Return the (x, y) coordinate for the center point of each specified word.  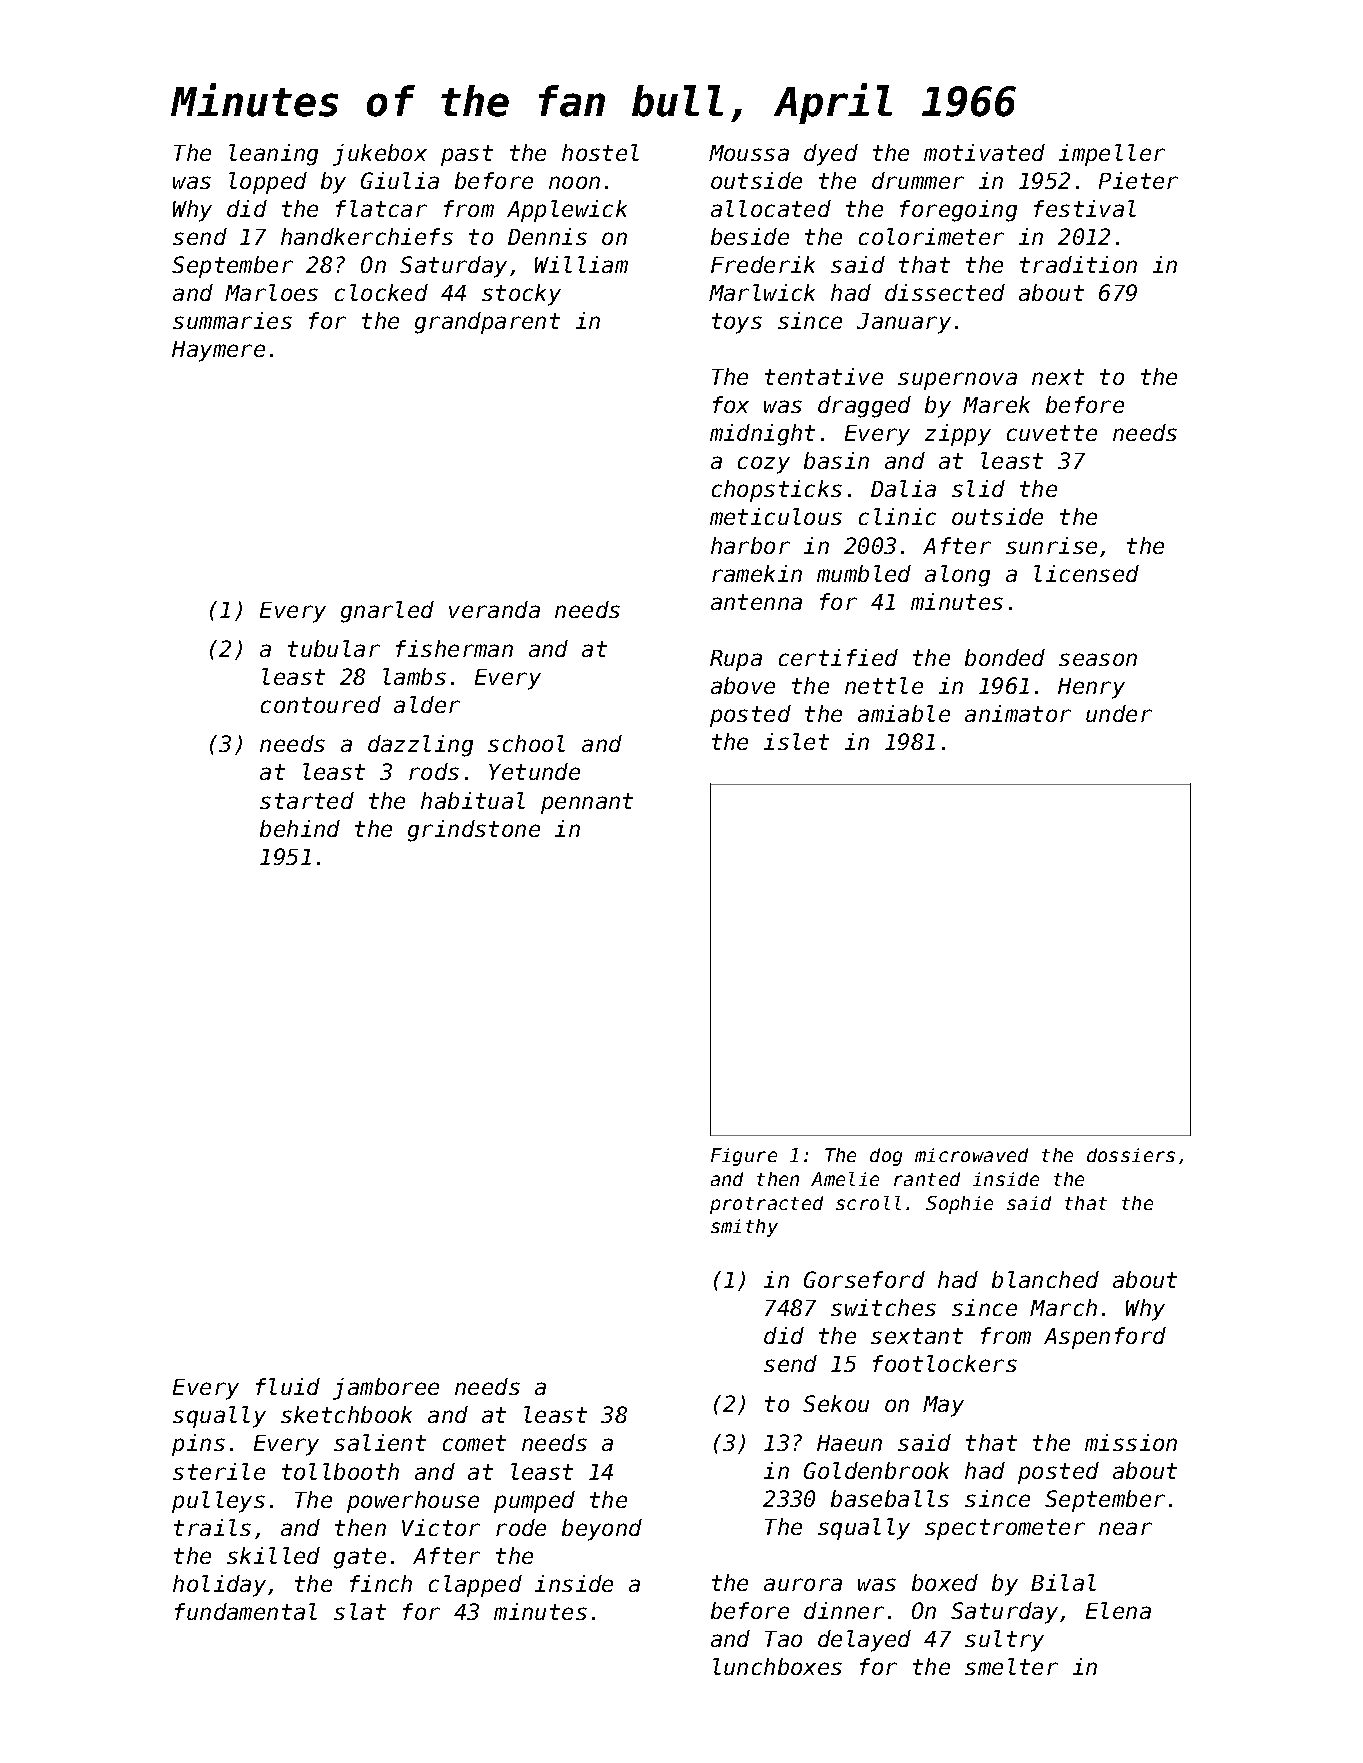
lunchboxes (777, 1666)
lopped (268, 183)
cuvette (1052, 433)
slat (360, 1611)
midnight (762, 435)
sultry (1004, 1641)
